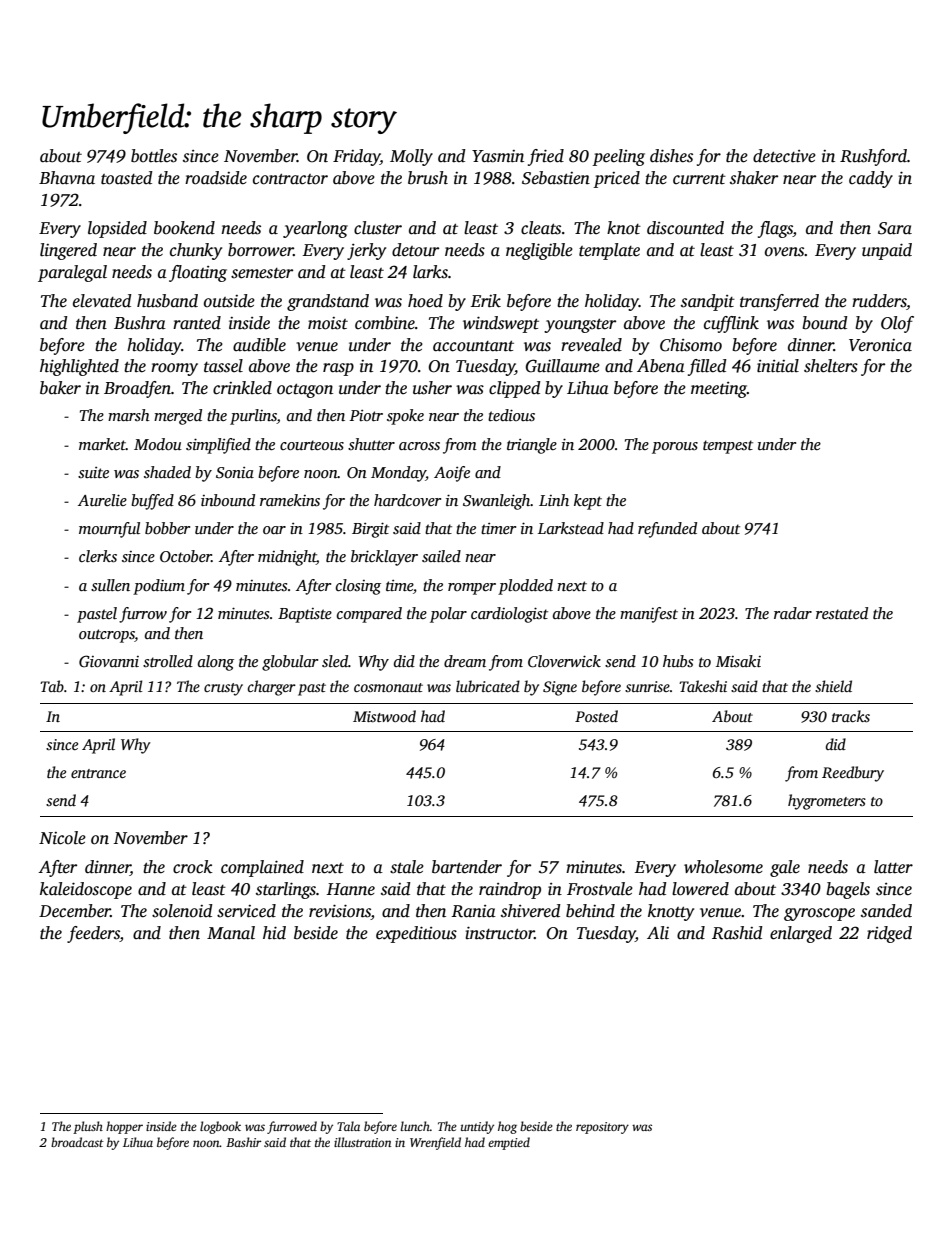  I want to click on detective, so click(784, 156).
